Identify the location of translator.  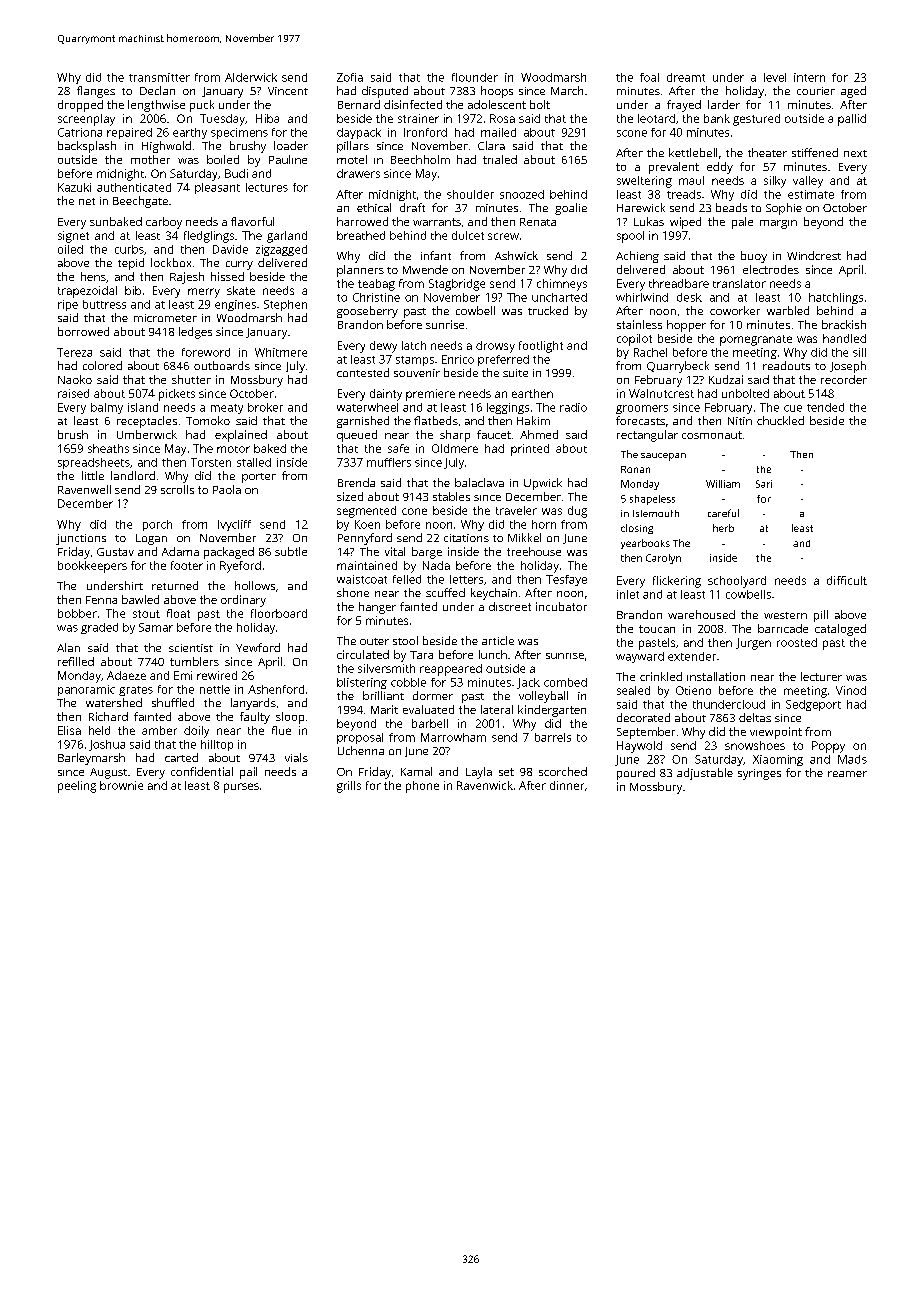
(739, 283).
